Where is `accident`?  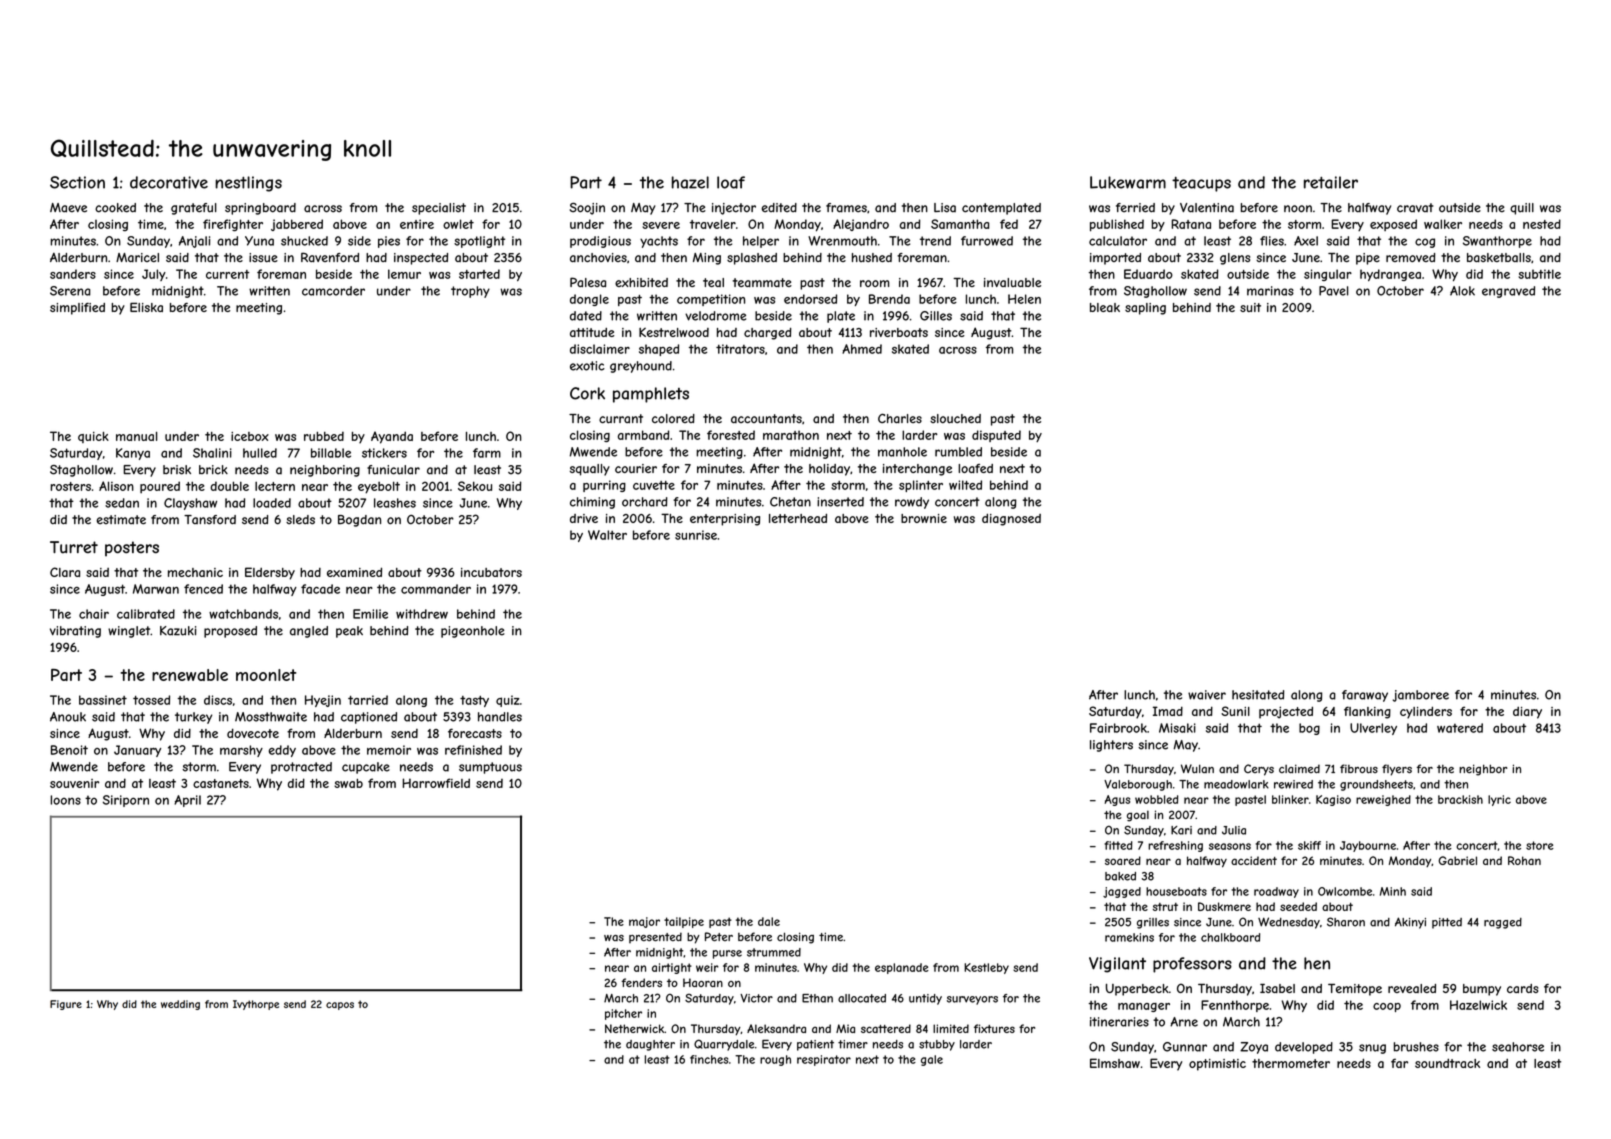 accident is located at coordinates (1254, 860).
